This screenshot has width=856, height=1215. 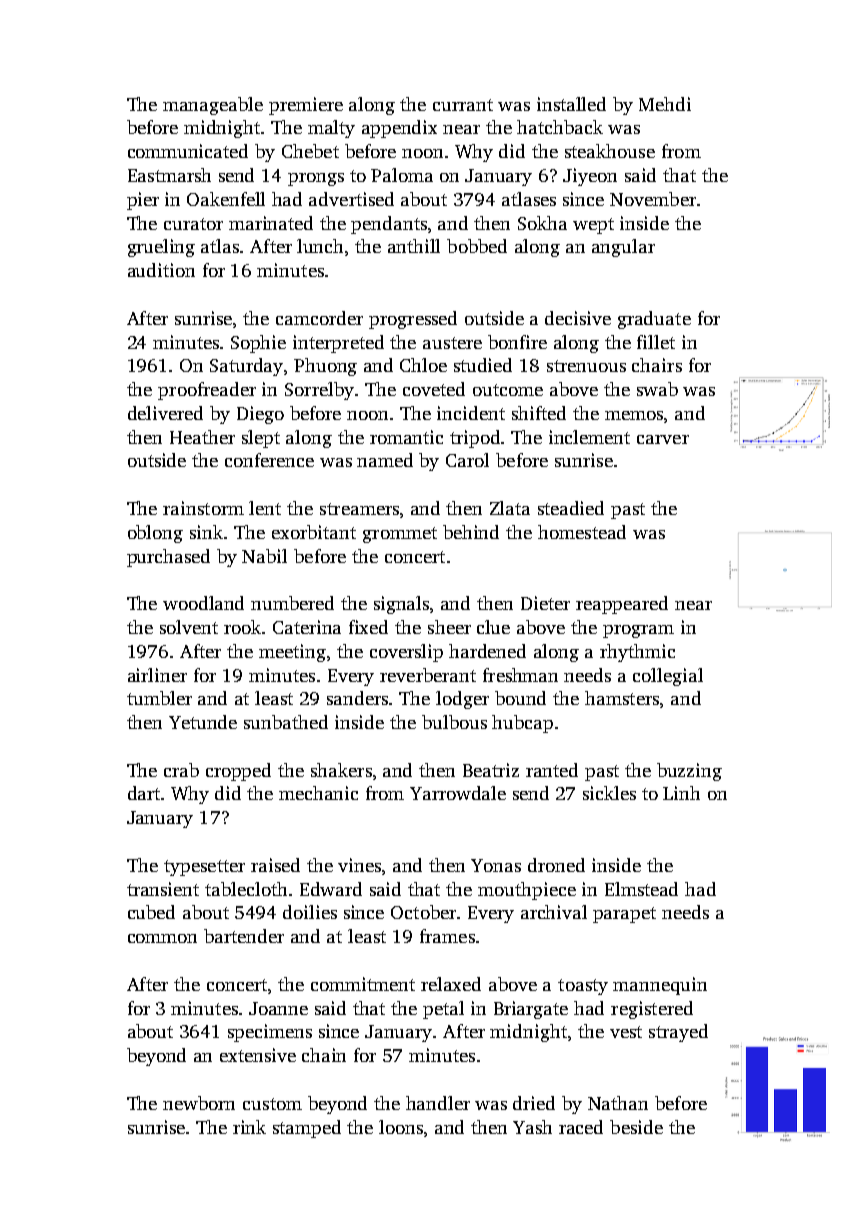 What do you see at coordinates (159, 698) in the screenshot?
I see `tumbler` at bounding box center [159, 698].
